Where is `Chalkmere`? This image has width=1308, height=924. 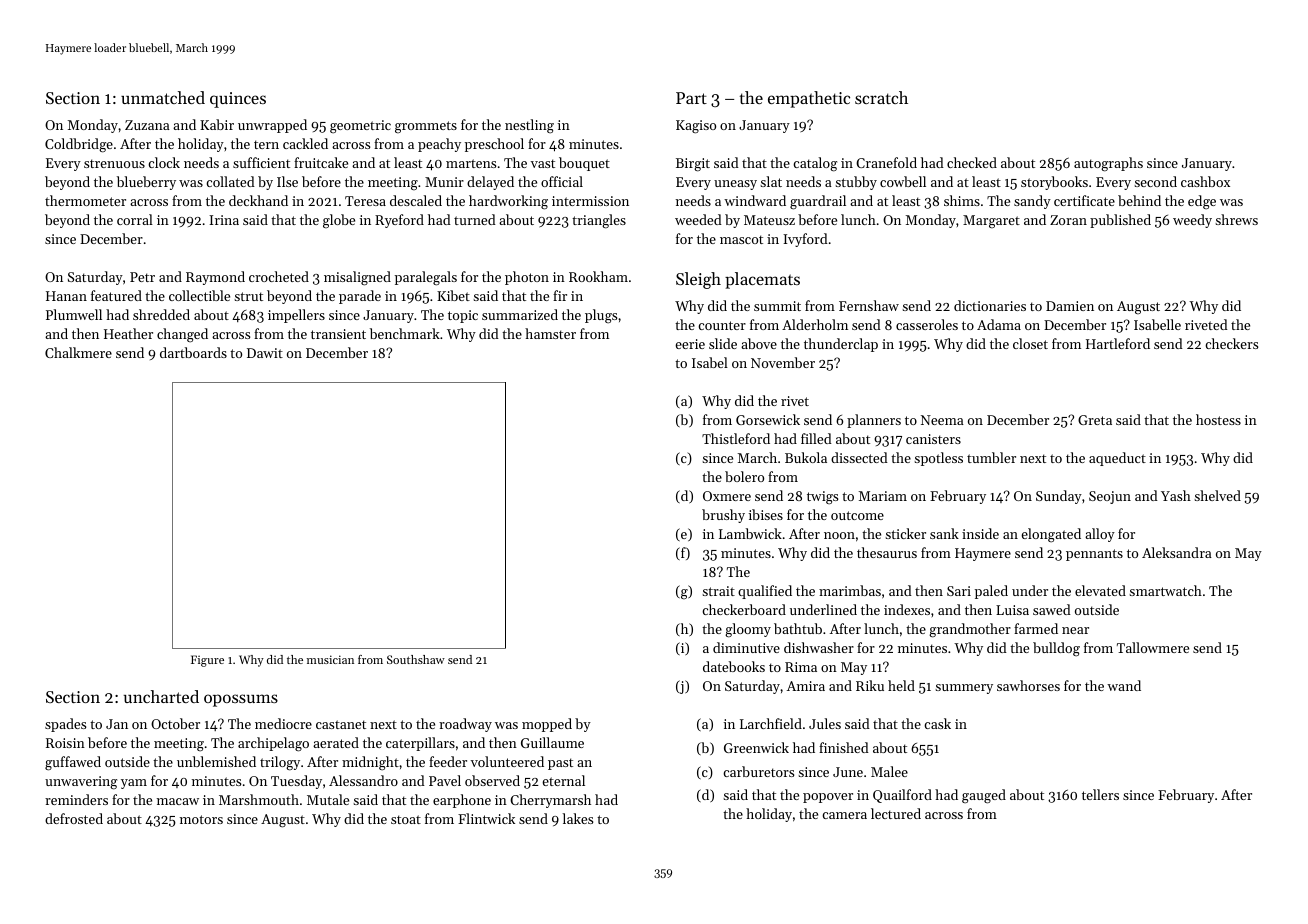 Chalkmere is located at coordinates (78, 352).
